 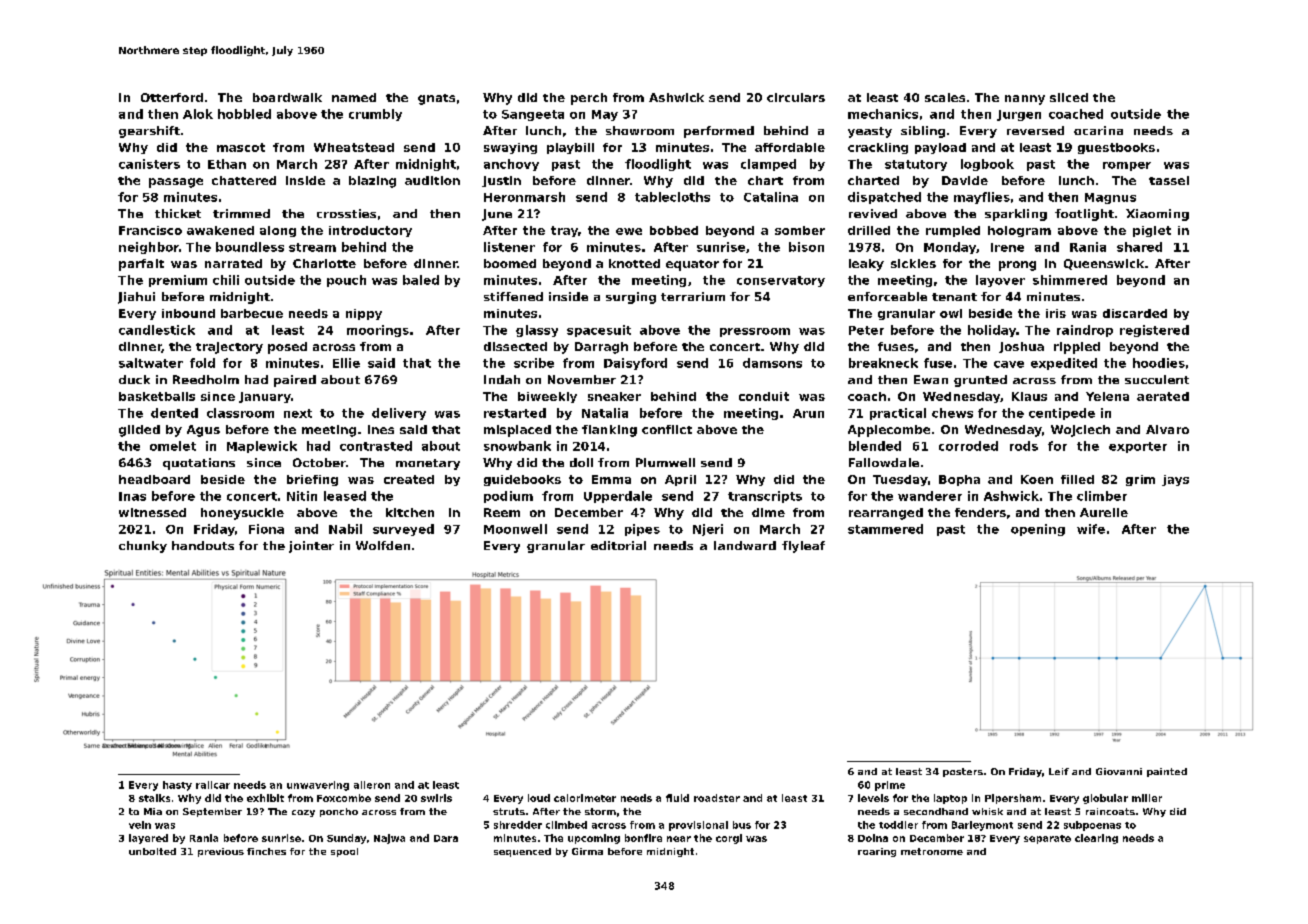 What do you see at coordinates (1096, 839) in the document?
I see `clearing` at bounding box center [1096, 839].
